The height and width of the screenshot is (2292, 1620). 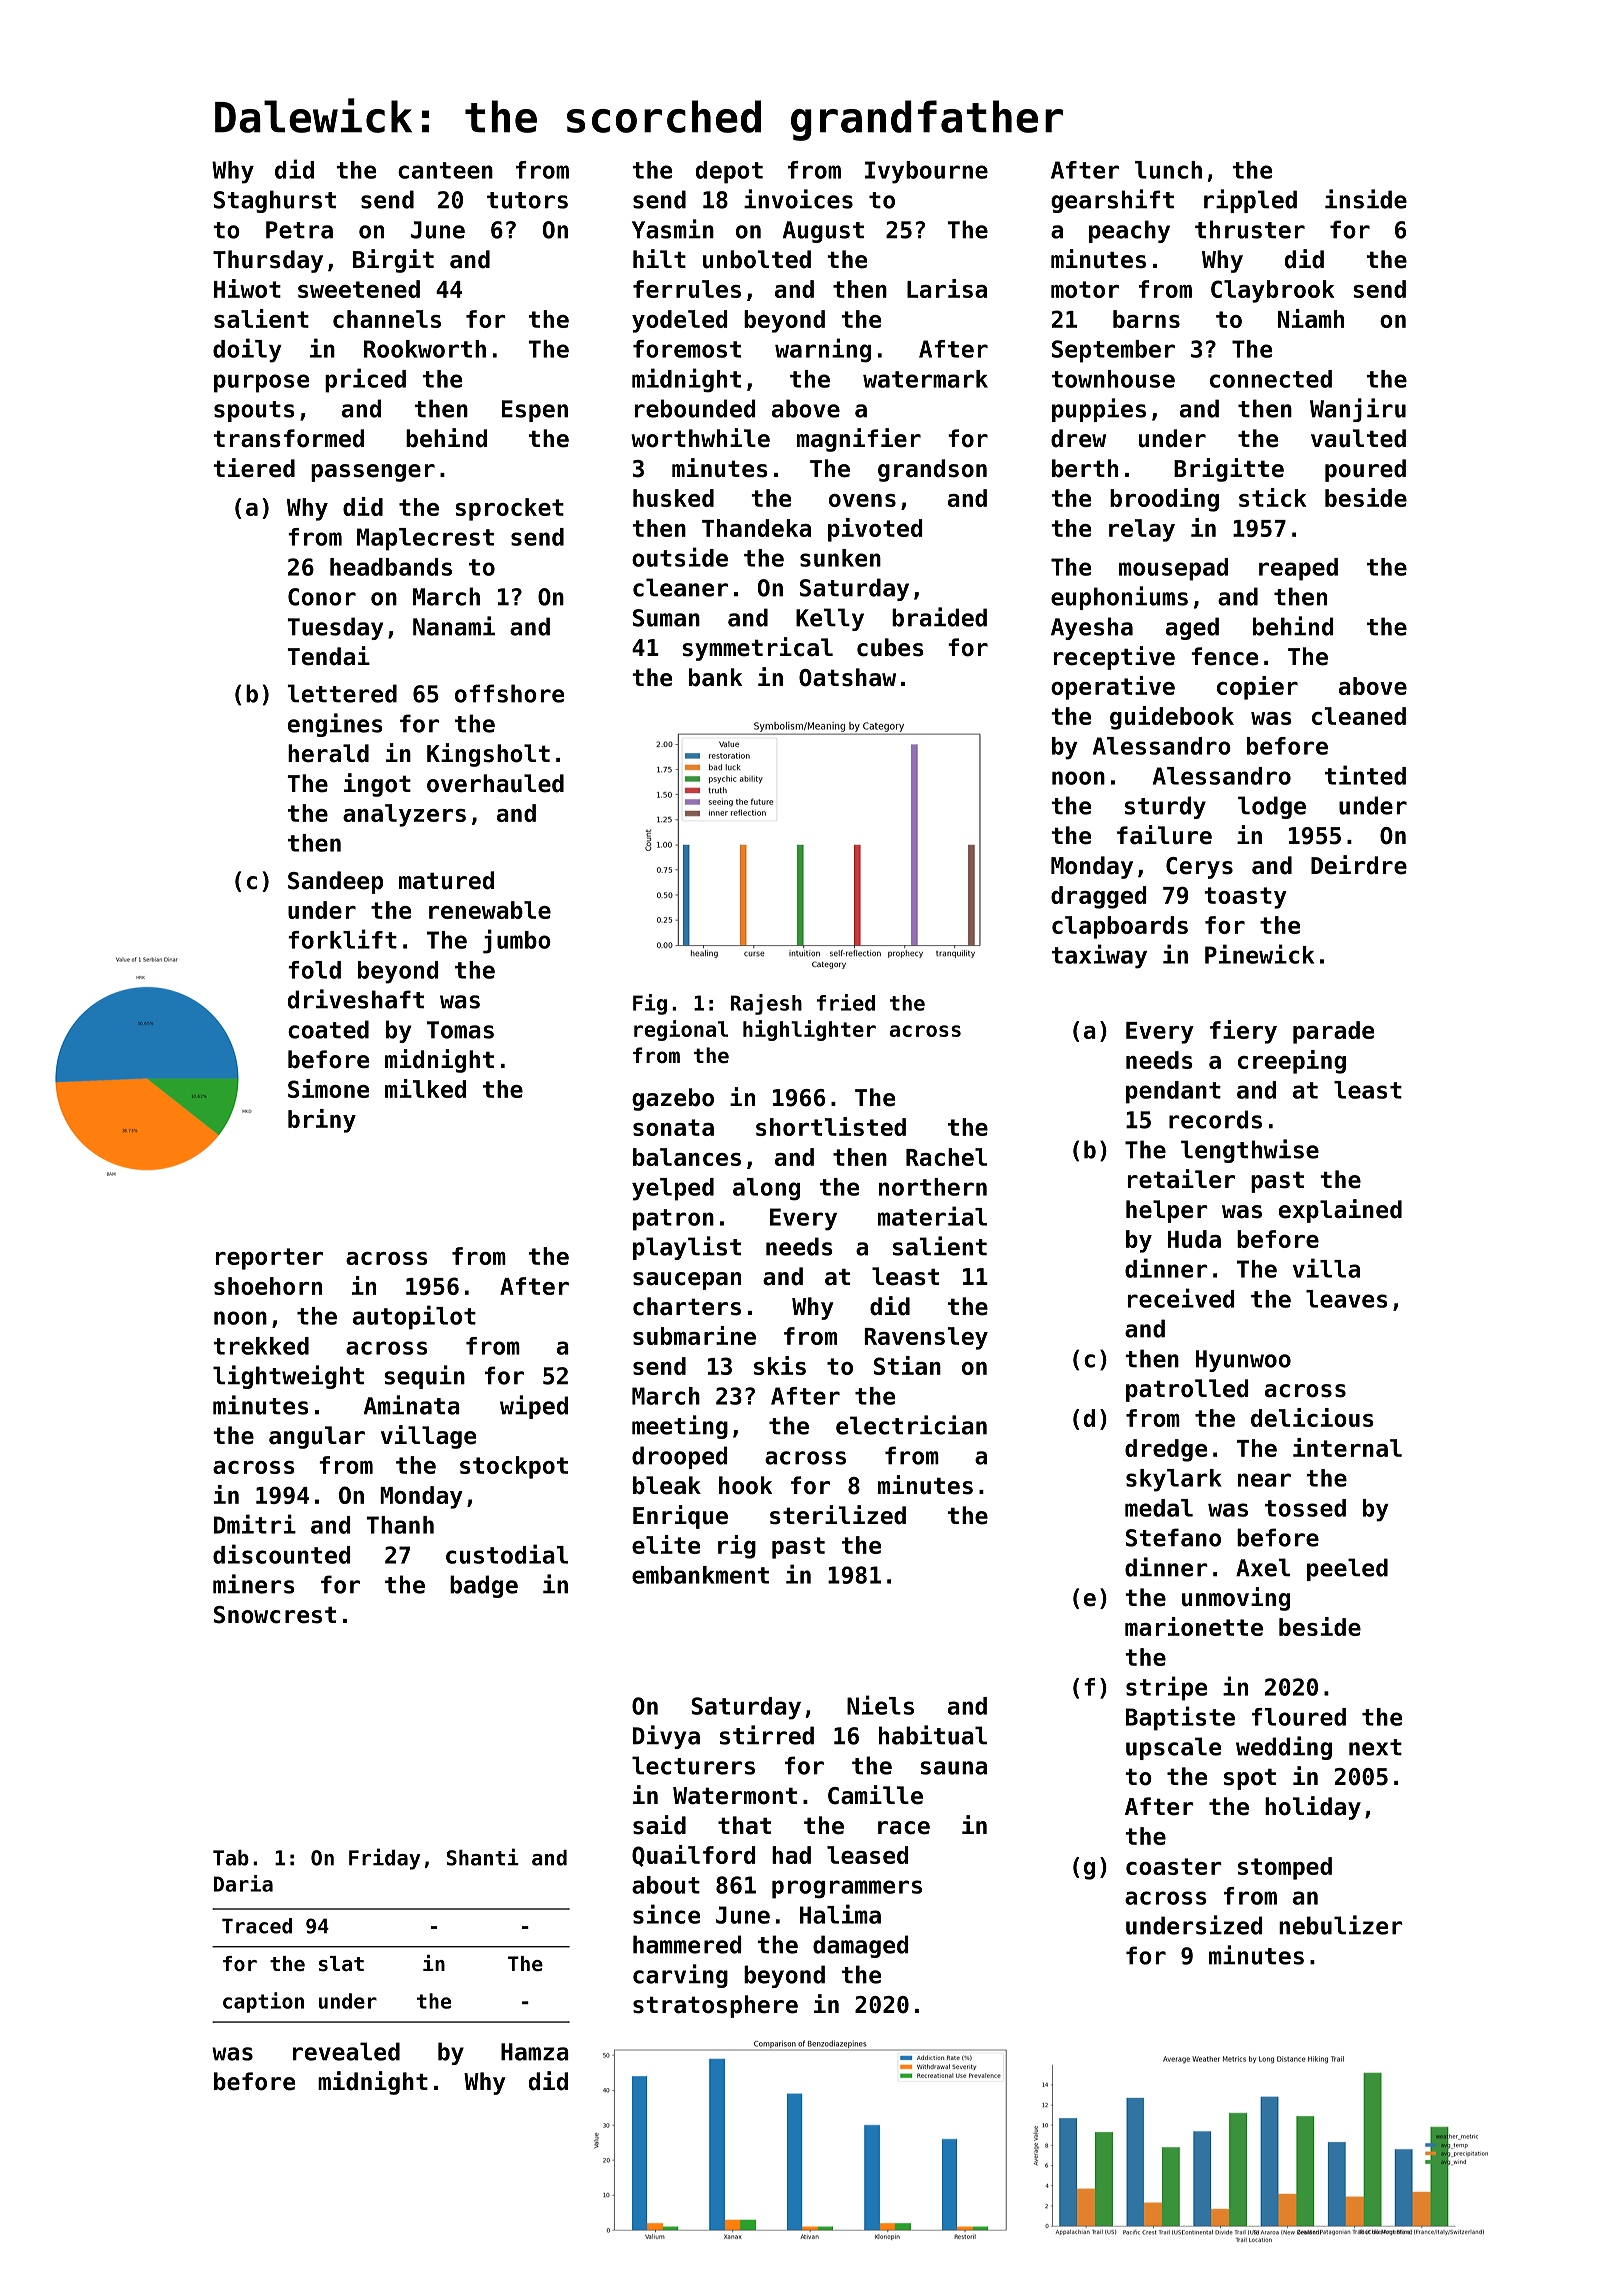 I want to click on Shanti, so click(x=483, y=1857).
